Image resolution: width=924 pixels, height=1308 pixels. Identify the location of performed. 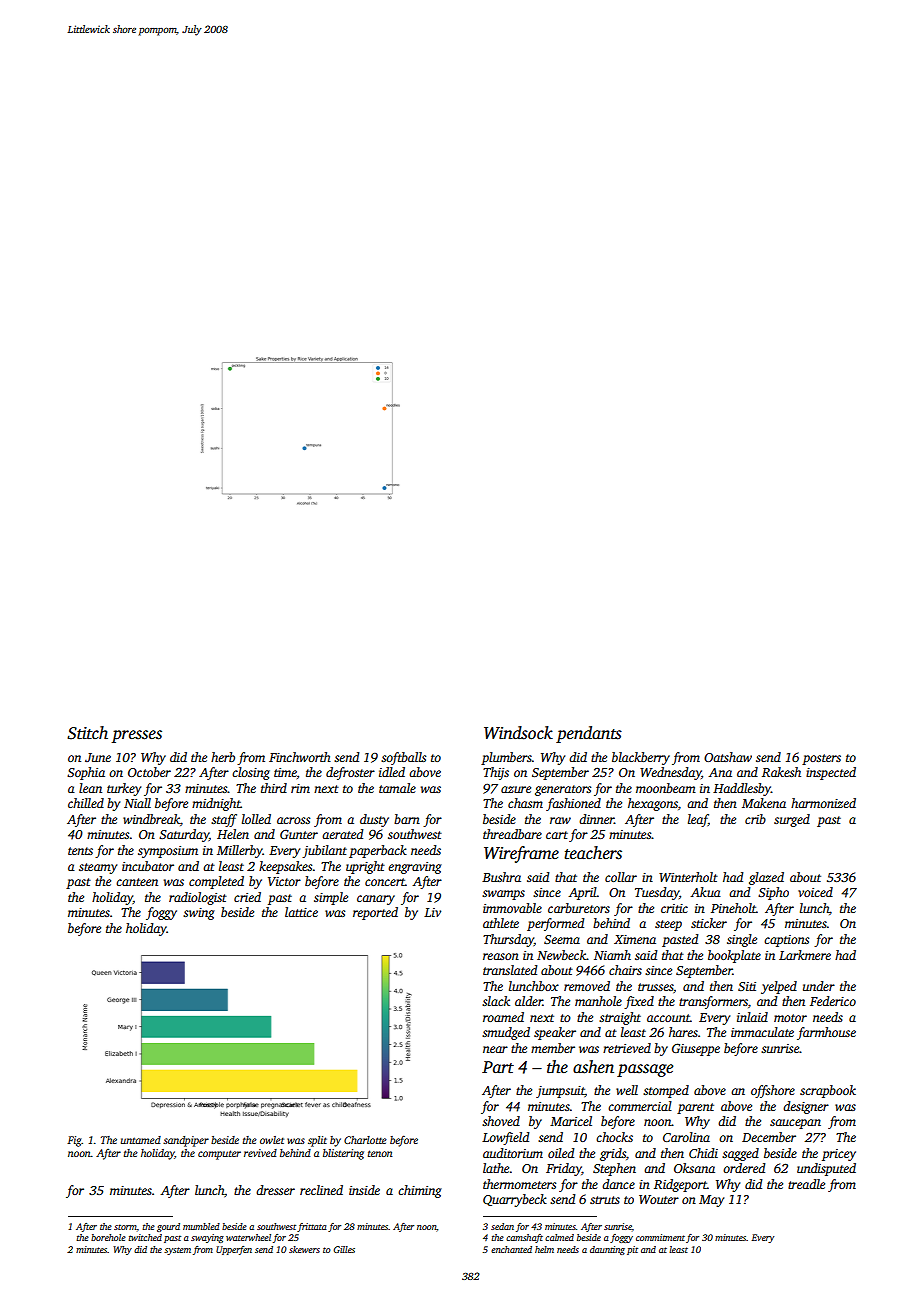
(556, 924).
